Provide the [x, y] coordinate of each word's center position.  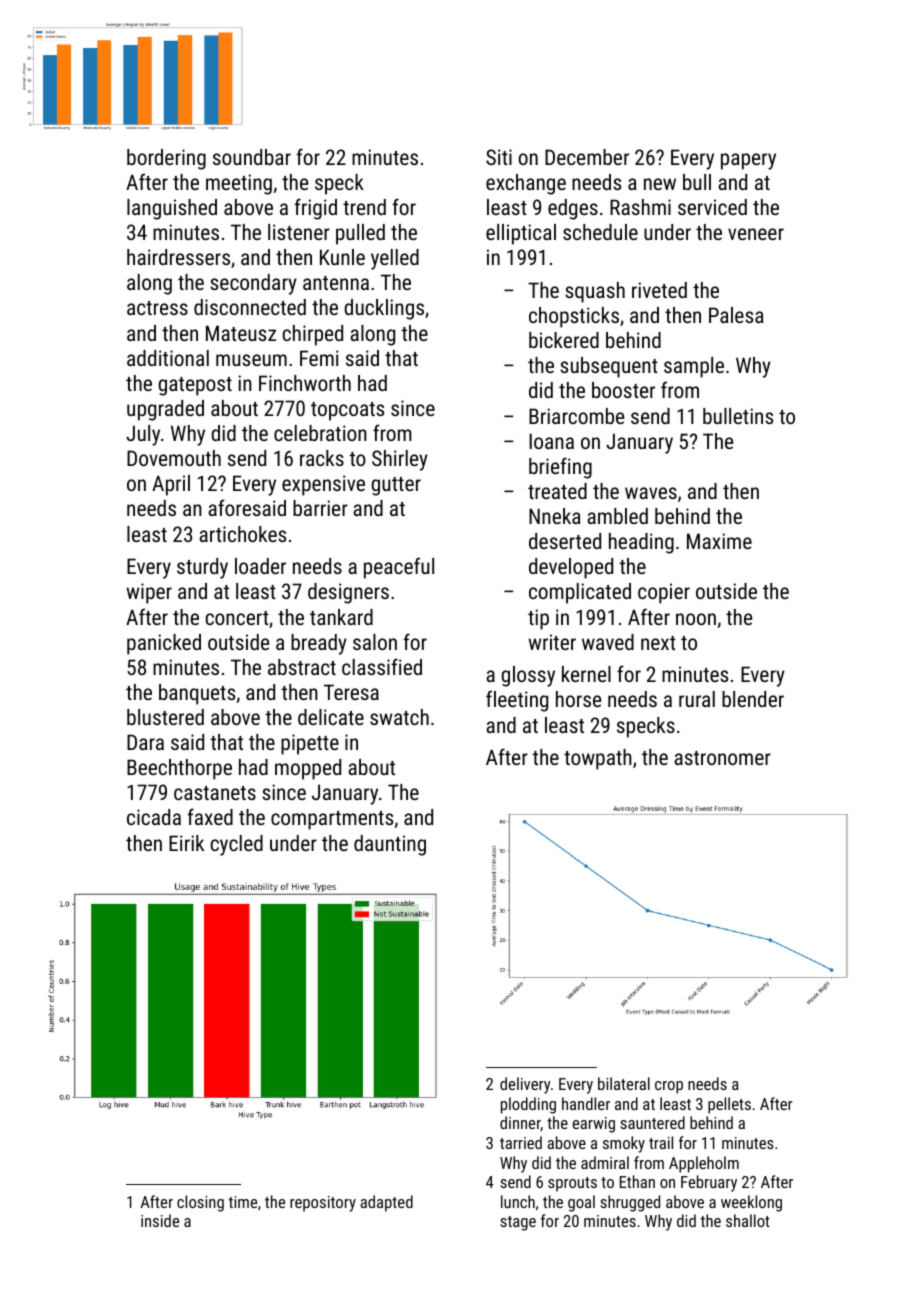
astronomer [722, 758]
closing [200, 1203]
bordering [166, 159]
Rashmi [640, 207]
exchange [526, 184]
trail [661, 1142]
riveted [659, 290]
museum [251, 360]
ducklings [384, 309]
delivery [525, 1085]
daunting [390, 845]
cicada [154, 817]
